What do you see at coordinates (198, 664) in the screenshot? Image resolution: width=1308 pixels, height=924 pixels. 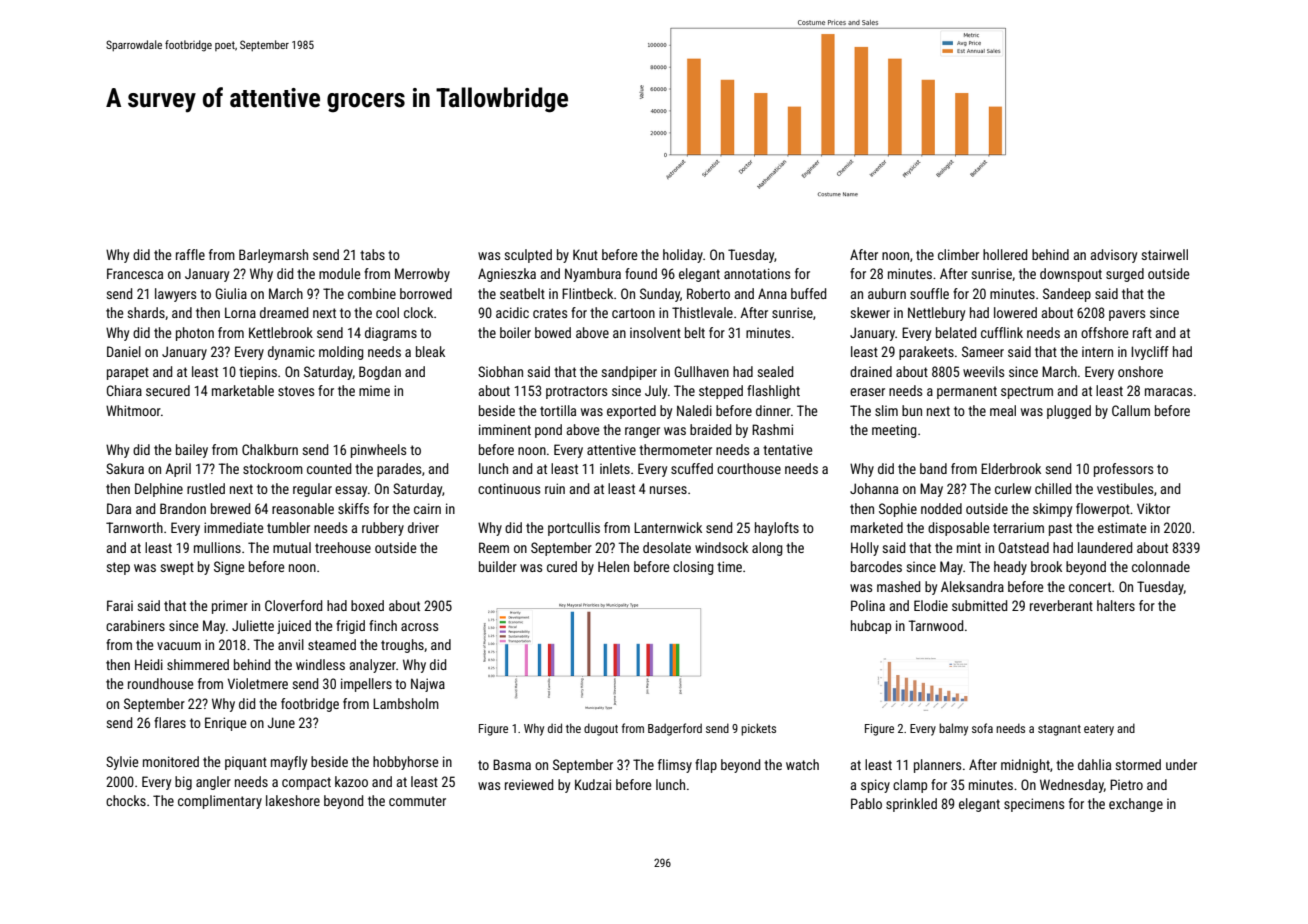 I see `shimmered` at bounding box center [198, 664].
